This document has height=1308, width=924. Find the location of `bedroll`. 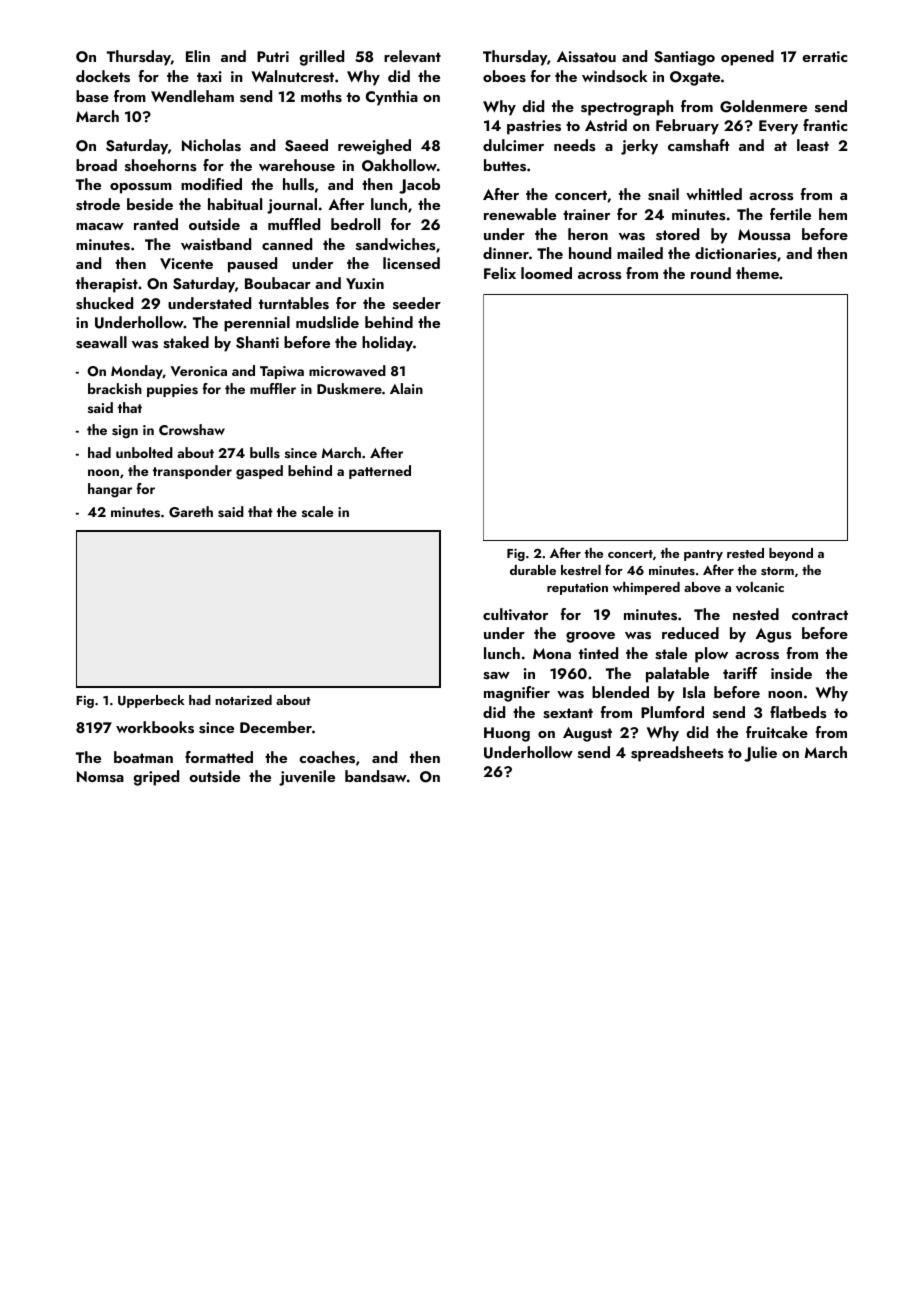

bedroll is located at coordinates (355, 224).
